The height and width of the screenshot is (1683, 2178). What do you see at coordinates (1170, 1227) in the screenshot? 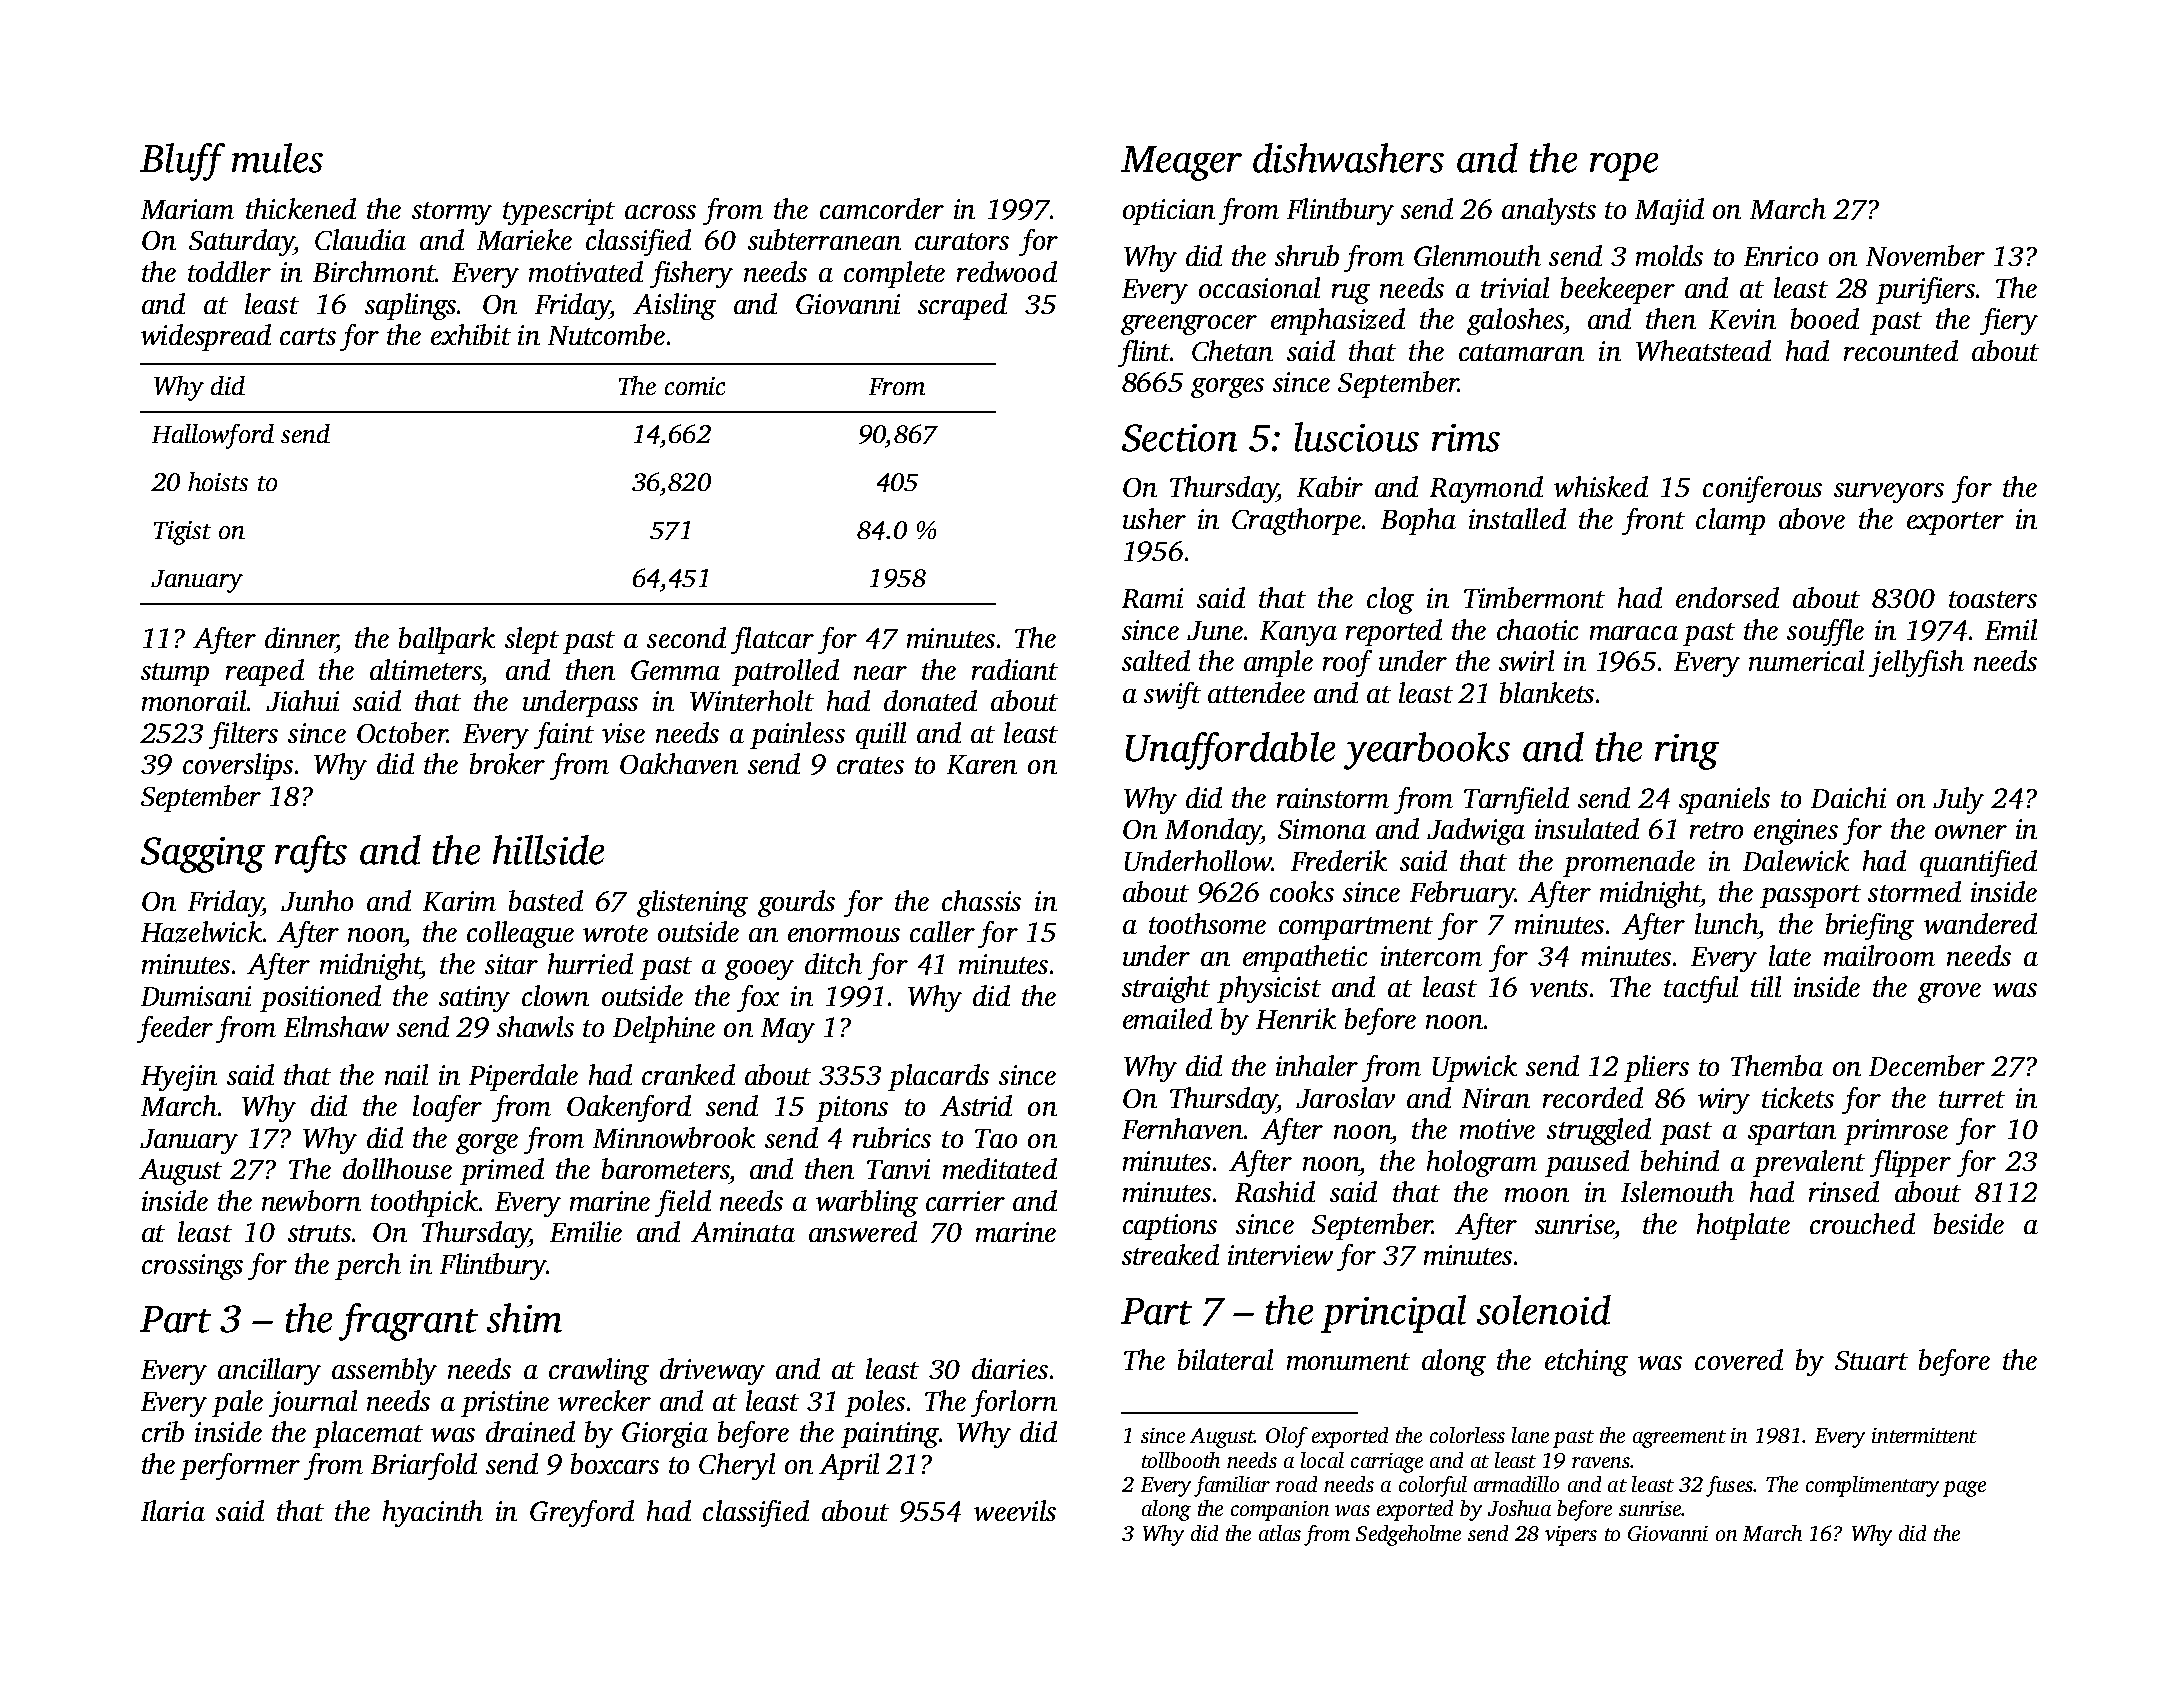
I see `captions` at bounding box center [1170, 1227].
